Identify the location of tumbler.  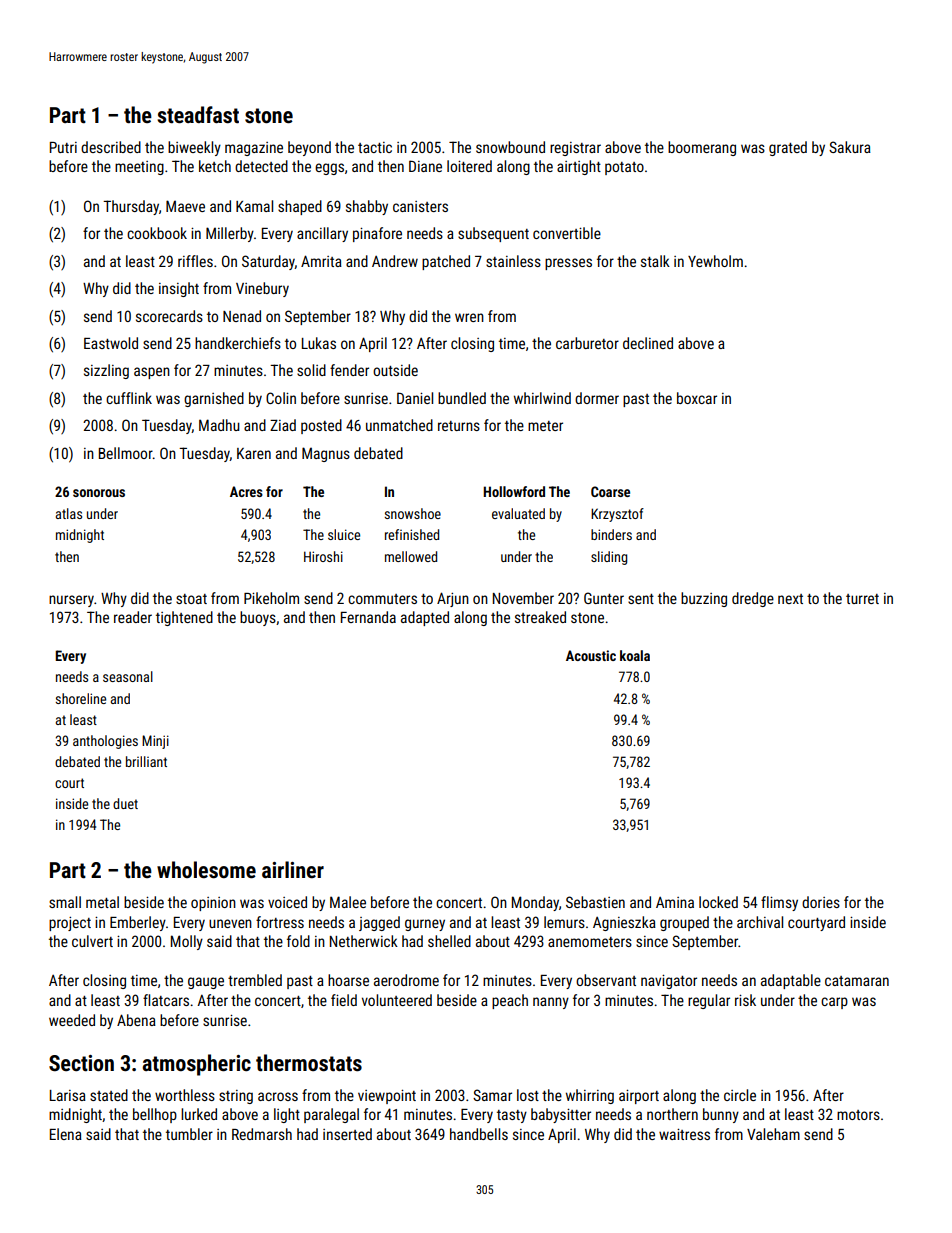
(189, 1134).
